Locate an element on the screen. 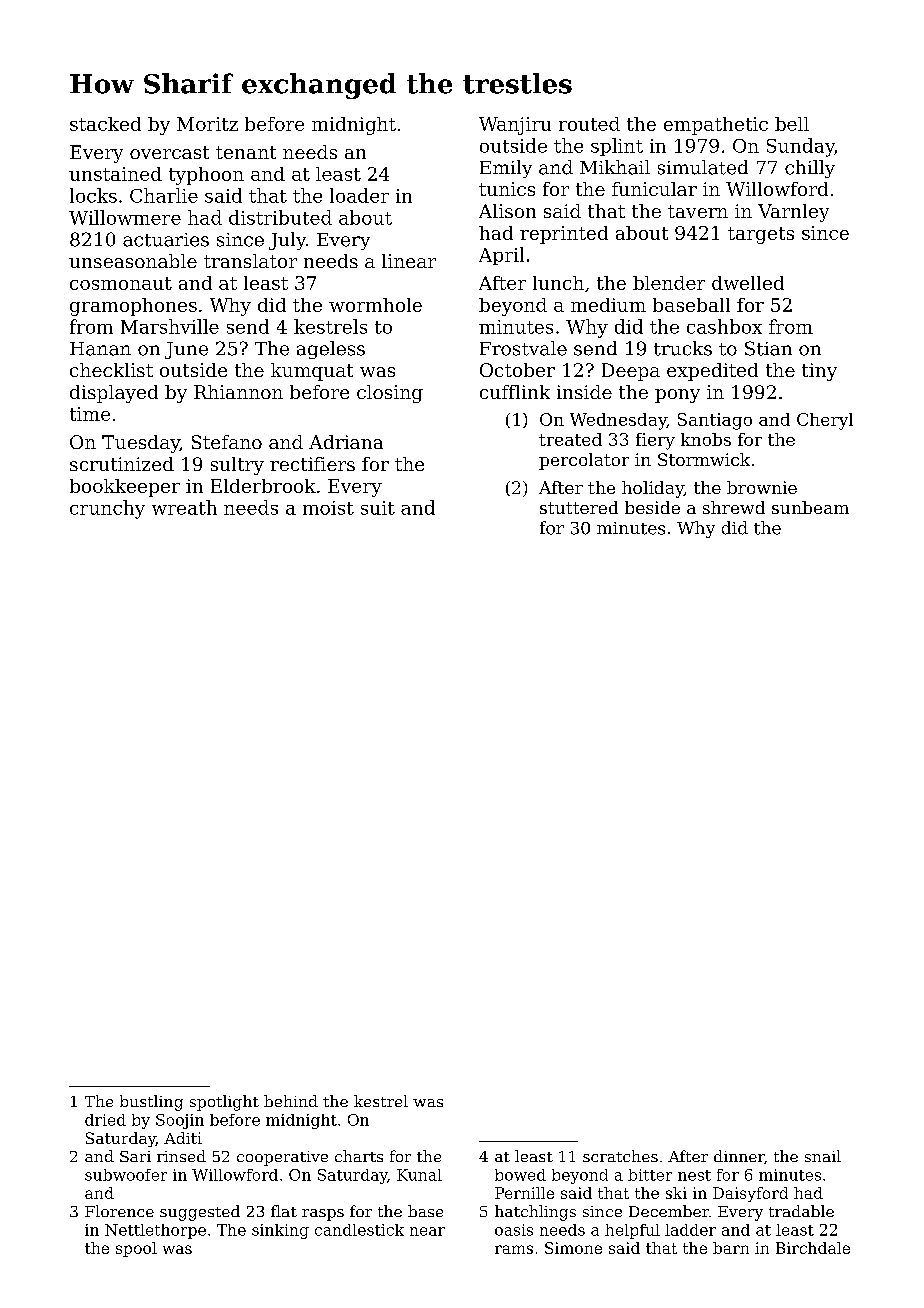 This screenshot has width=924, height=1308. stacked is located at coordinates (105, 124).
